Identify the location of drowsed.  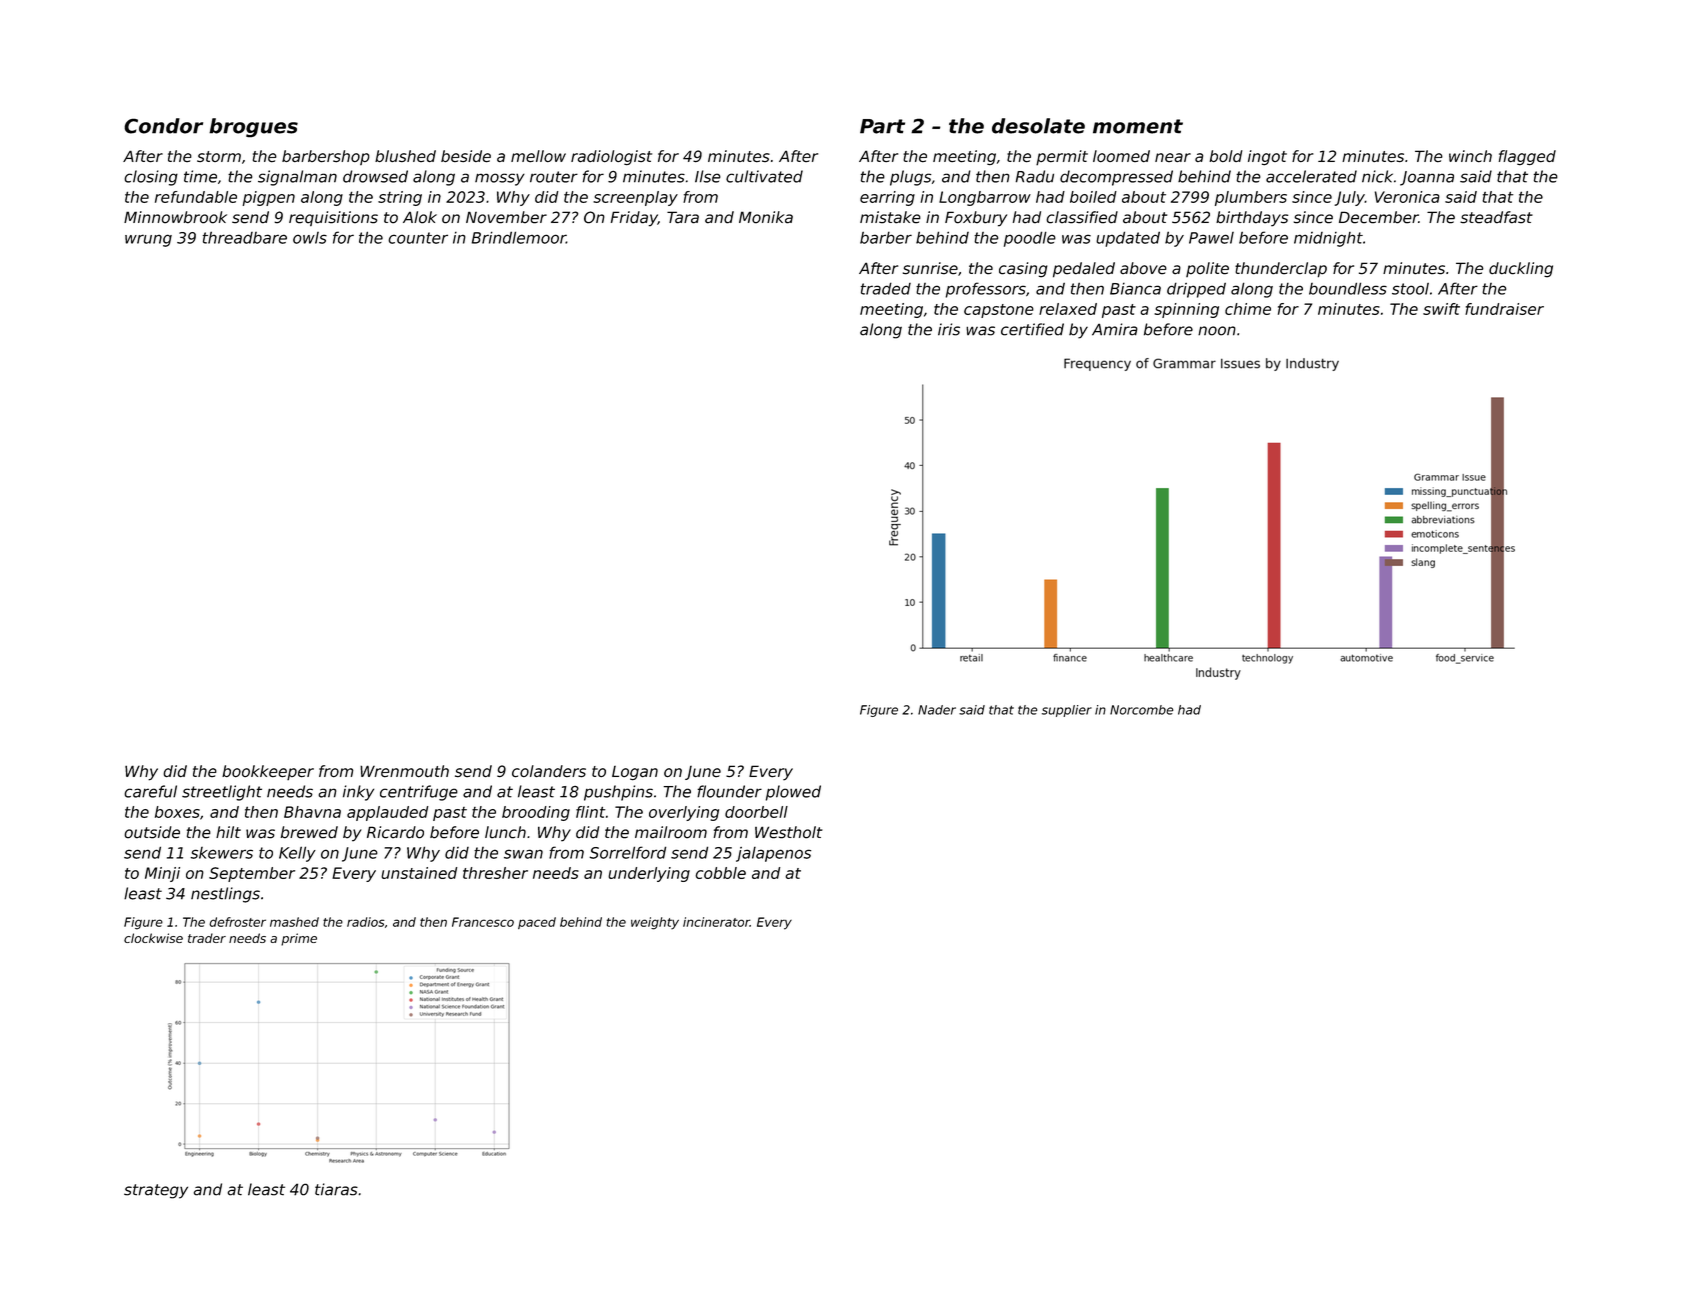
(375, 176).
